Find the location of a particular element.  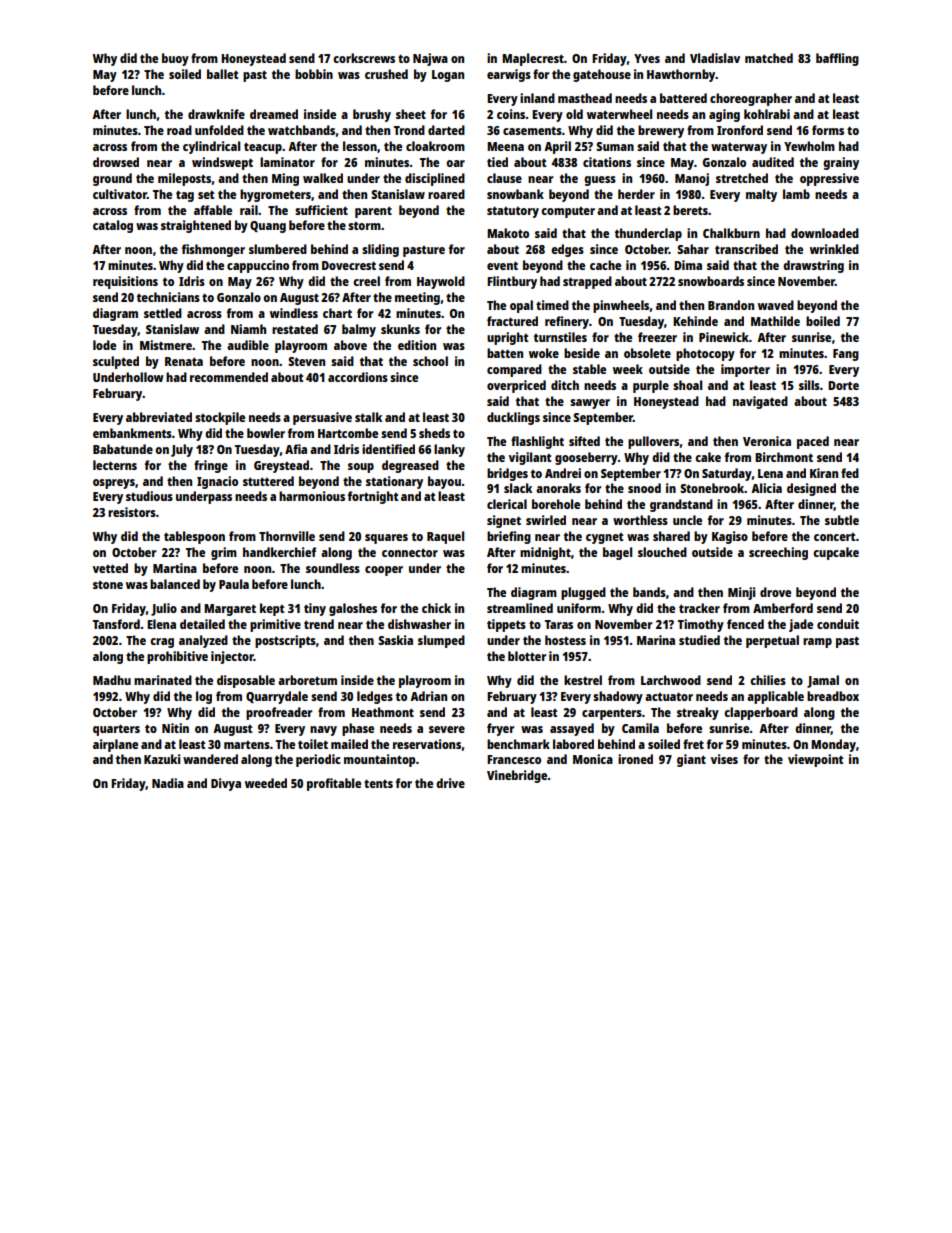

chart is located at coordinates (337, 313).
